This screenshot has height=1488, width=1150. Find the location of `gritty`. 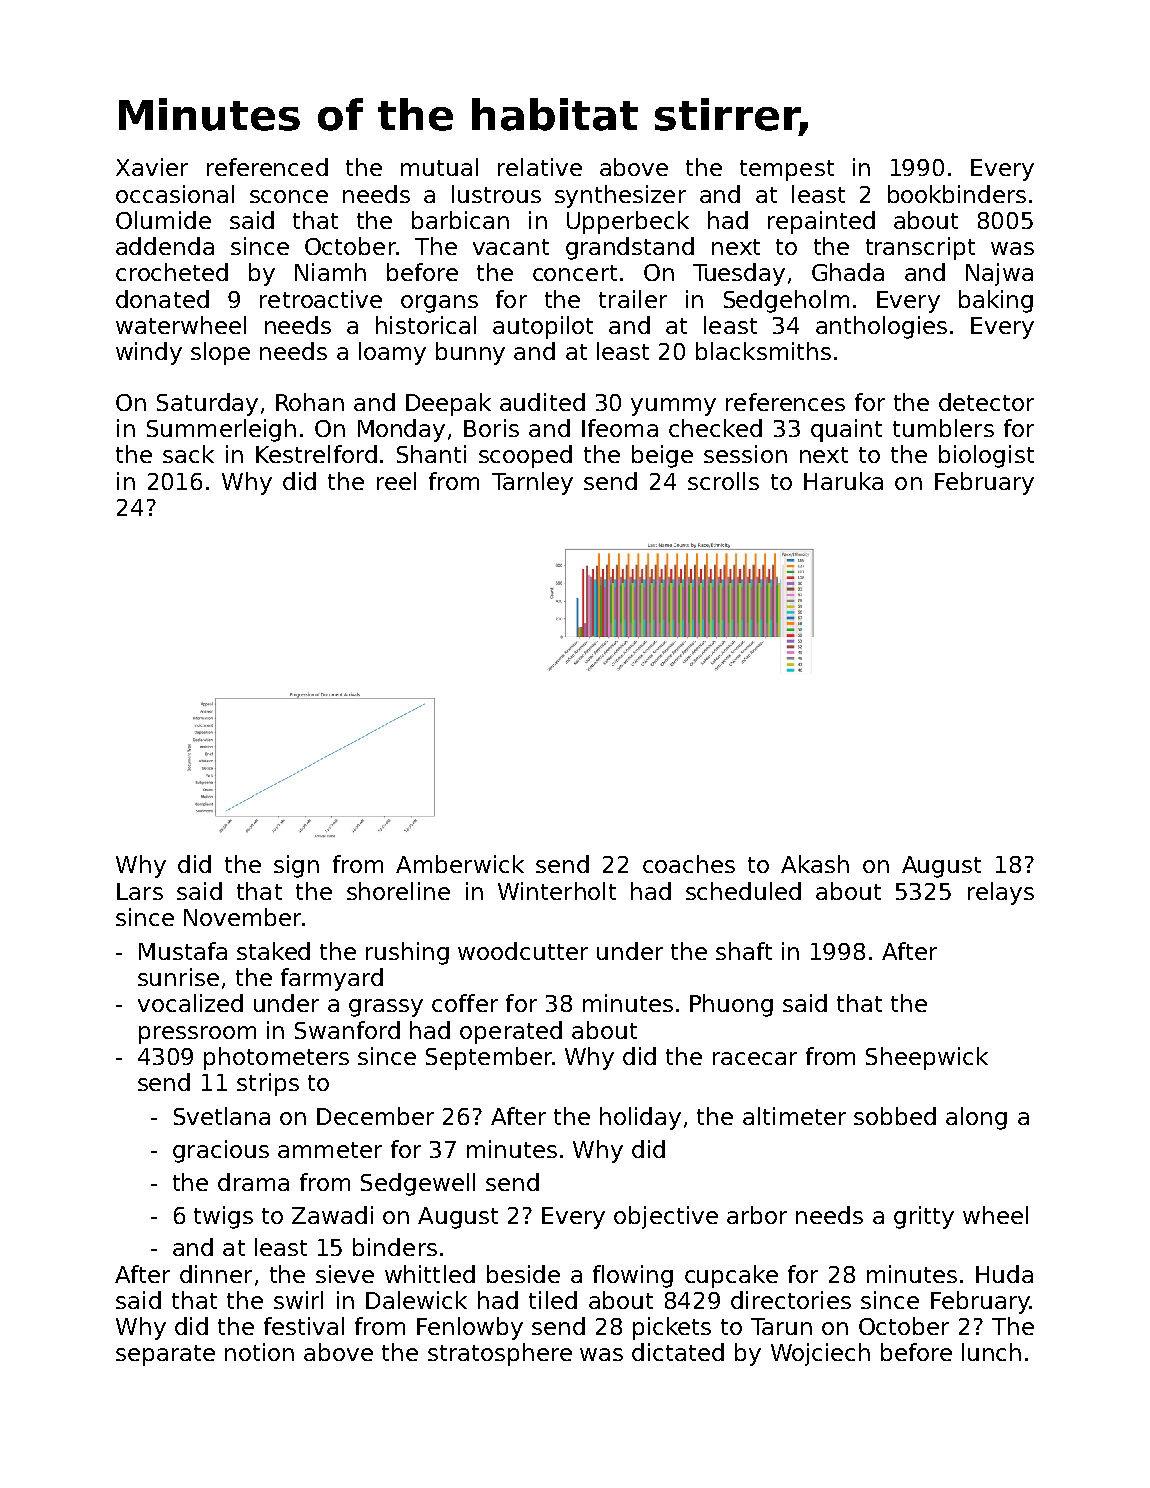

gritty is located at coordinates (924, 1217).
